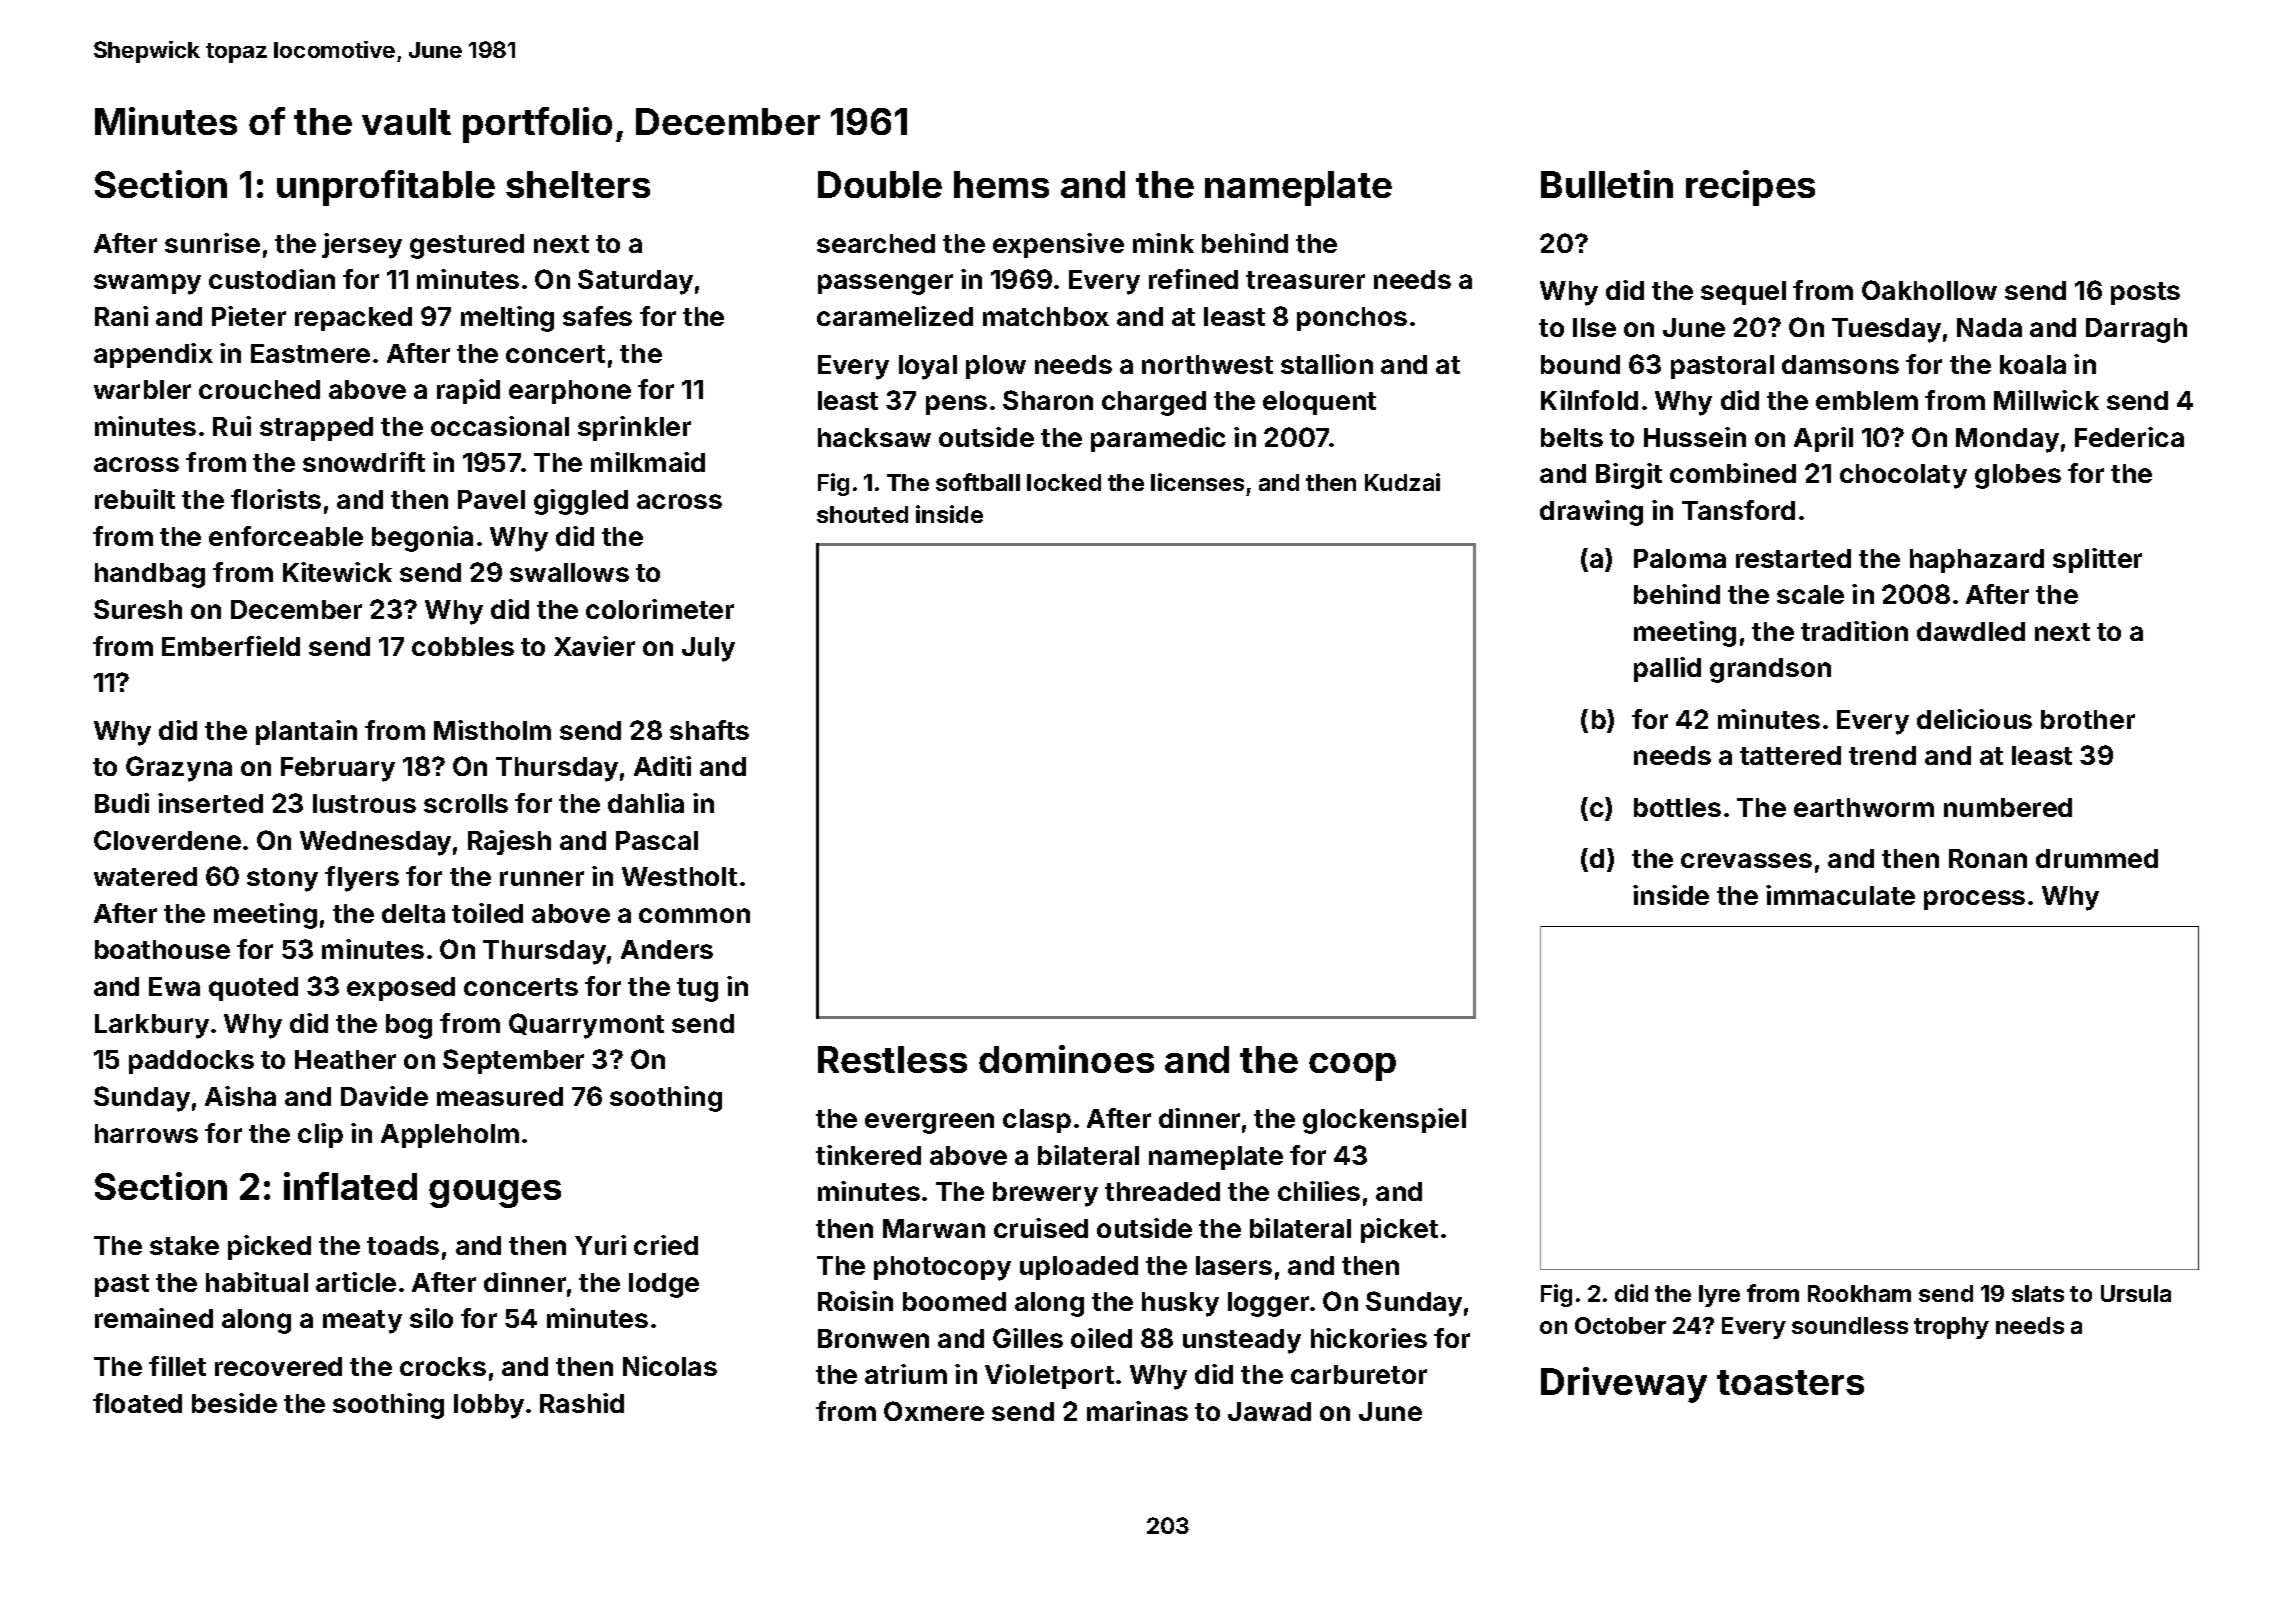  What do you see at coordinates (542, 878) in the screenshot?
I see `runner` at bounding box center [542, 878].
